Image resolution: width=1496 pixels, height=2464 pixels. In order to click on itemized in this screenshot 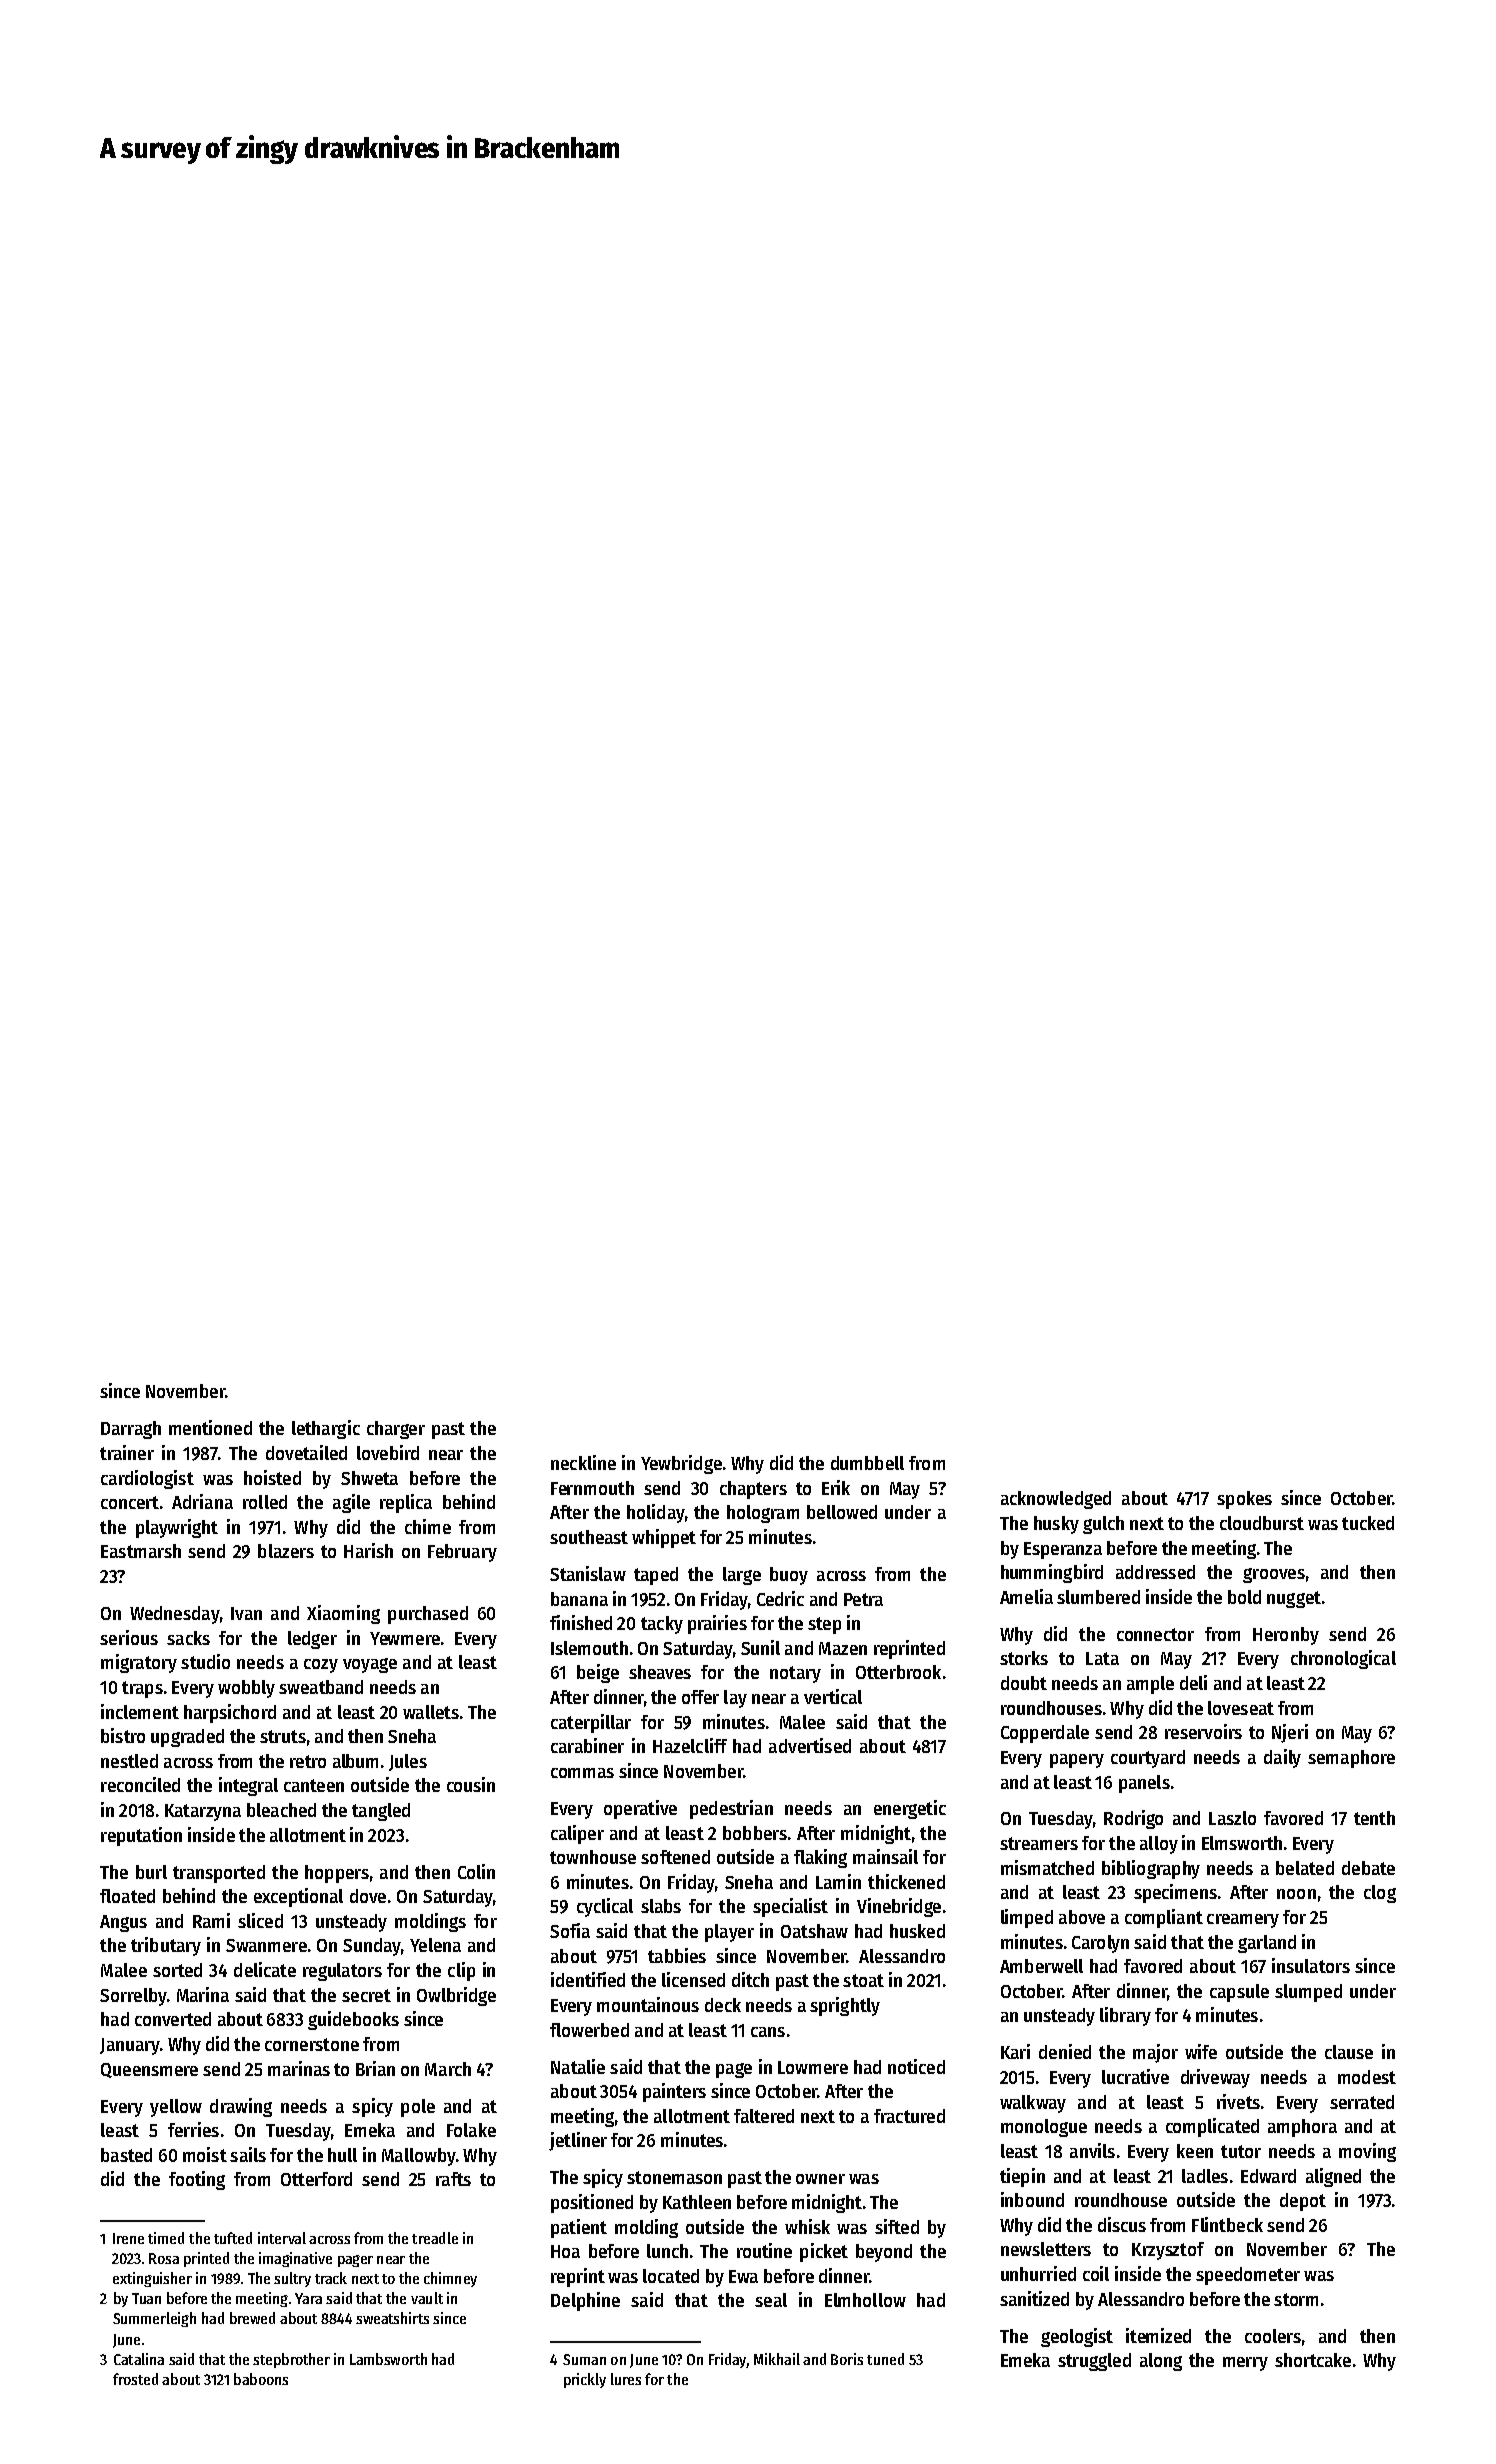, I will do `click(1158, 2335)`.
